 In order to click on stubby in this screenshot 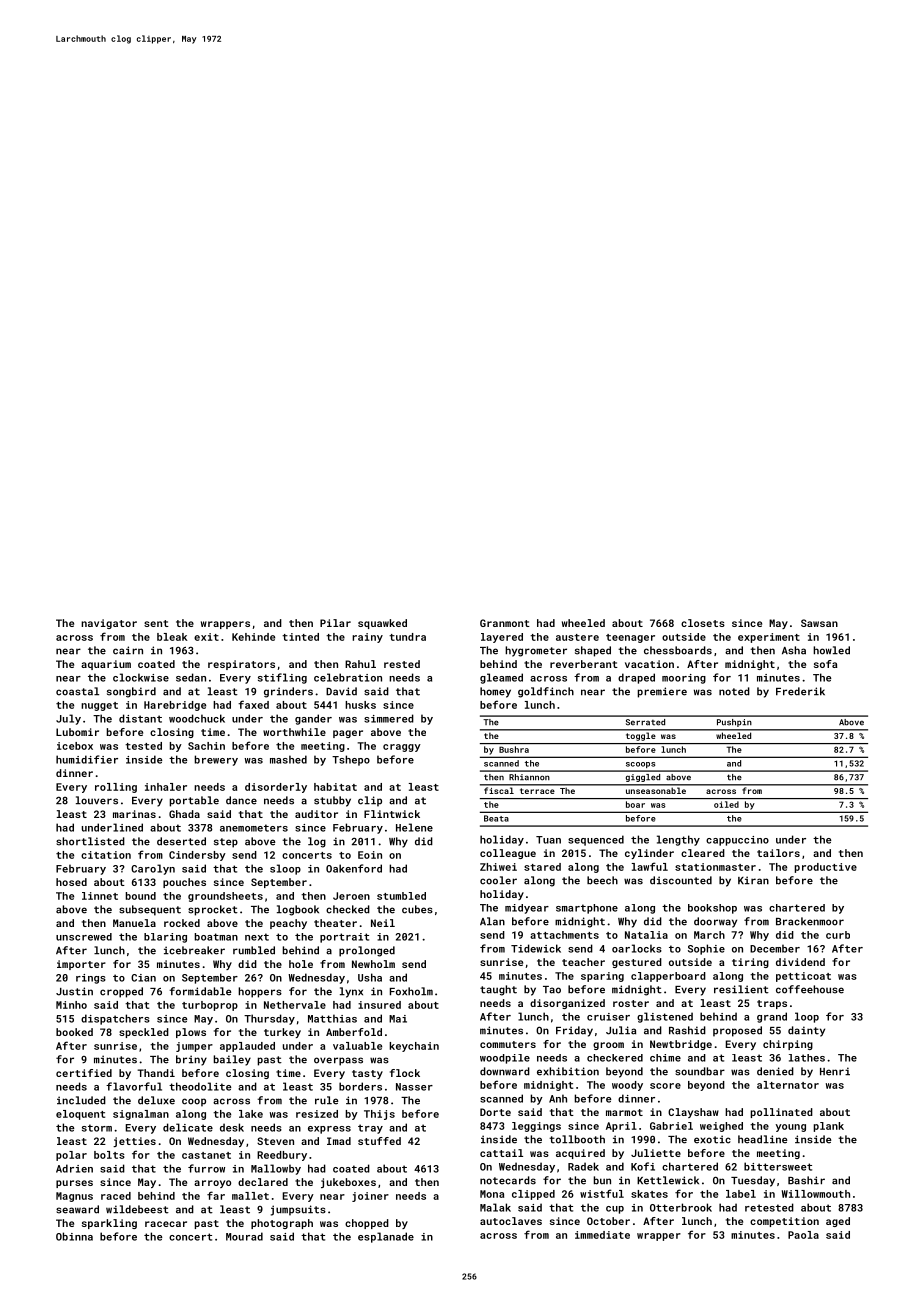, I will do `click(332, 801)`.
